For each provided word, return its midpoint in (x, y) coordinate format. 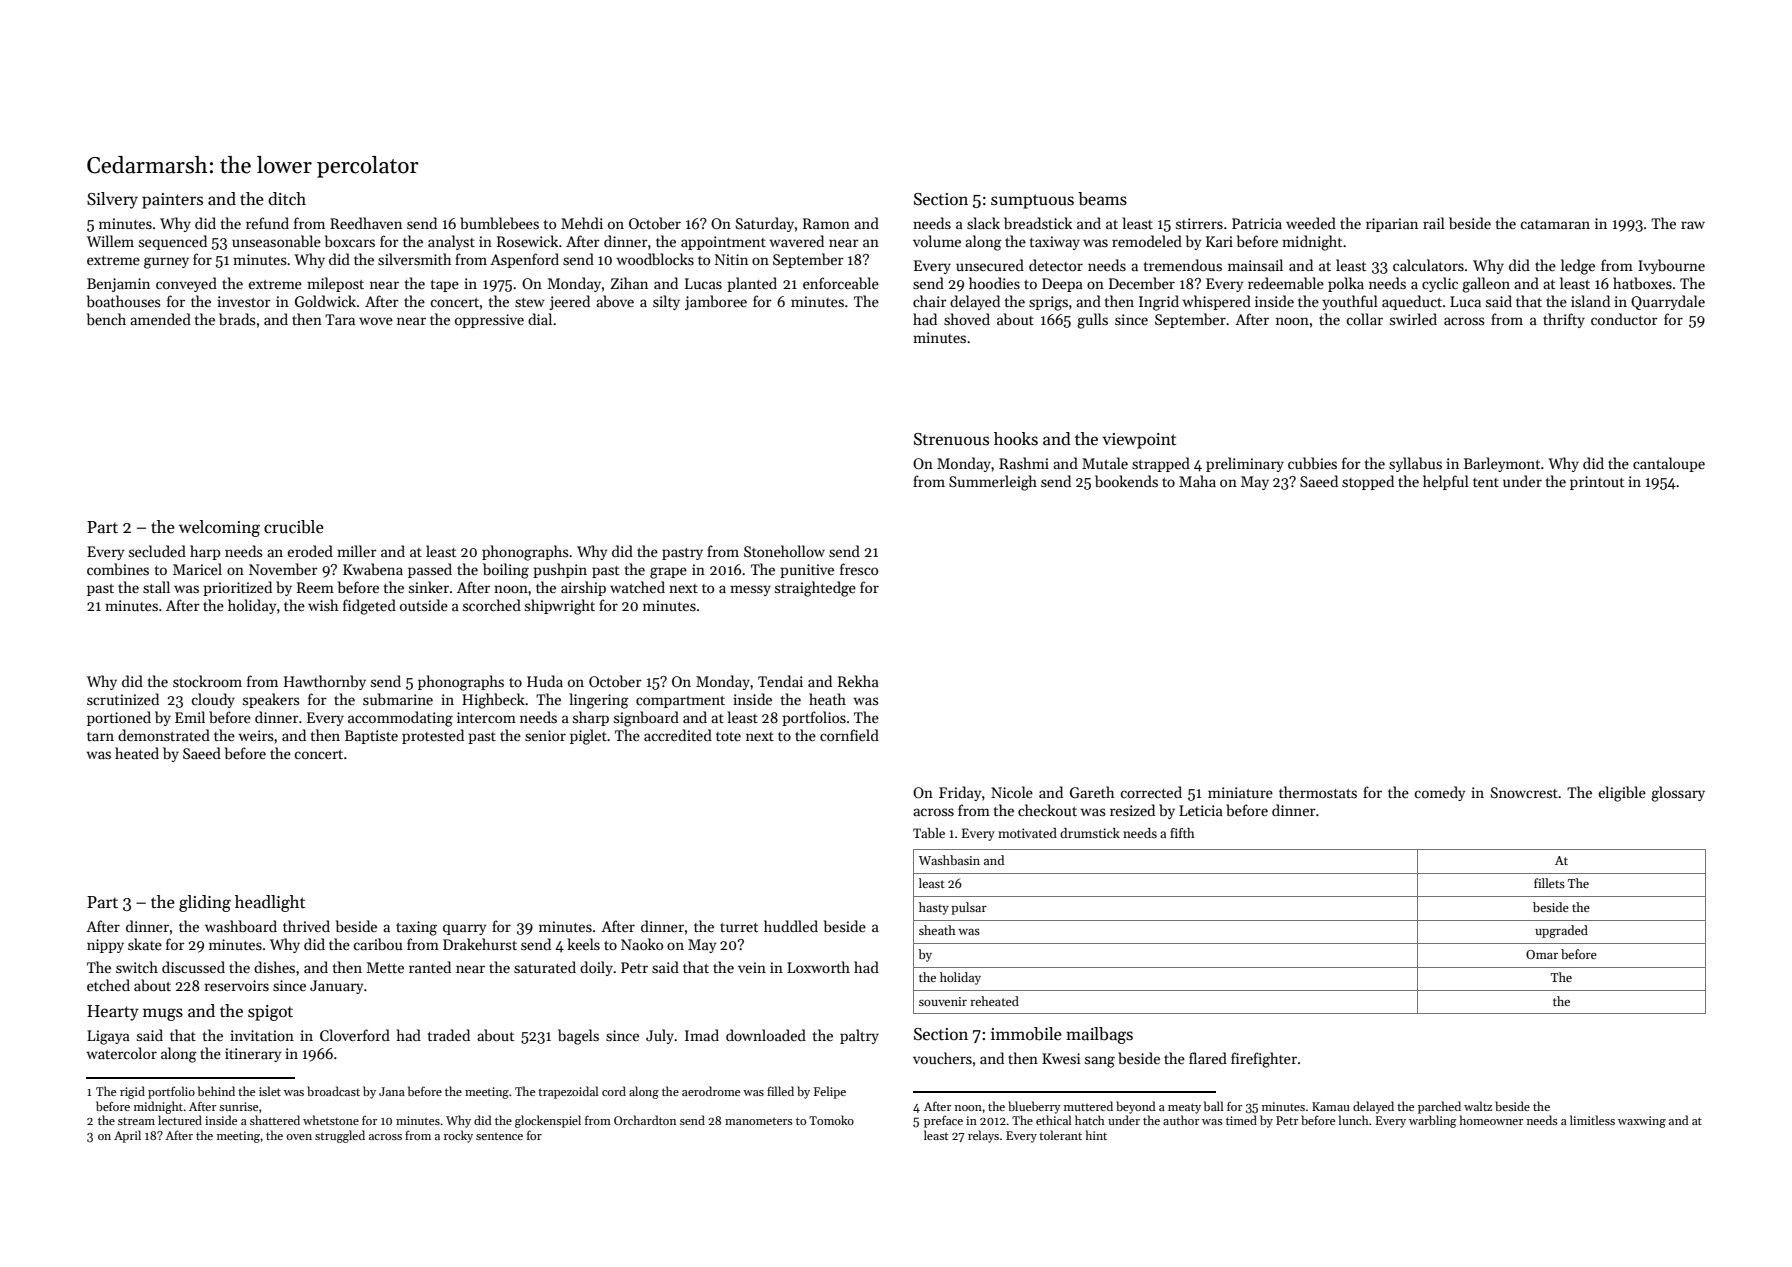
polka (1346, 284)
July (660, 1036)
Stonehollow (784, 551)
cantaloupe (1669, 464)
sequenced (173, 242)
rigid (132, 1092)
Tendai (780, 681)
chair (930, 301)
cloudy (213, 700)
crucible (294, 527)
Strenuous (951, 439)
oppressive (489, 321)
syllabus (1415, 464)
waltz (1478, 1106)
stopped (1368, 482)
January (336, 987)
